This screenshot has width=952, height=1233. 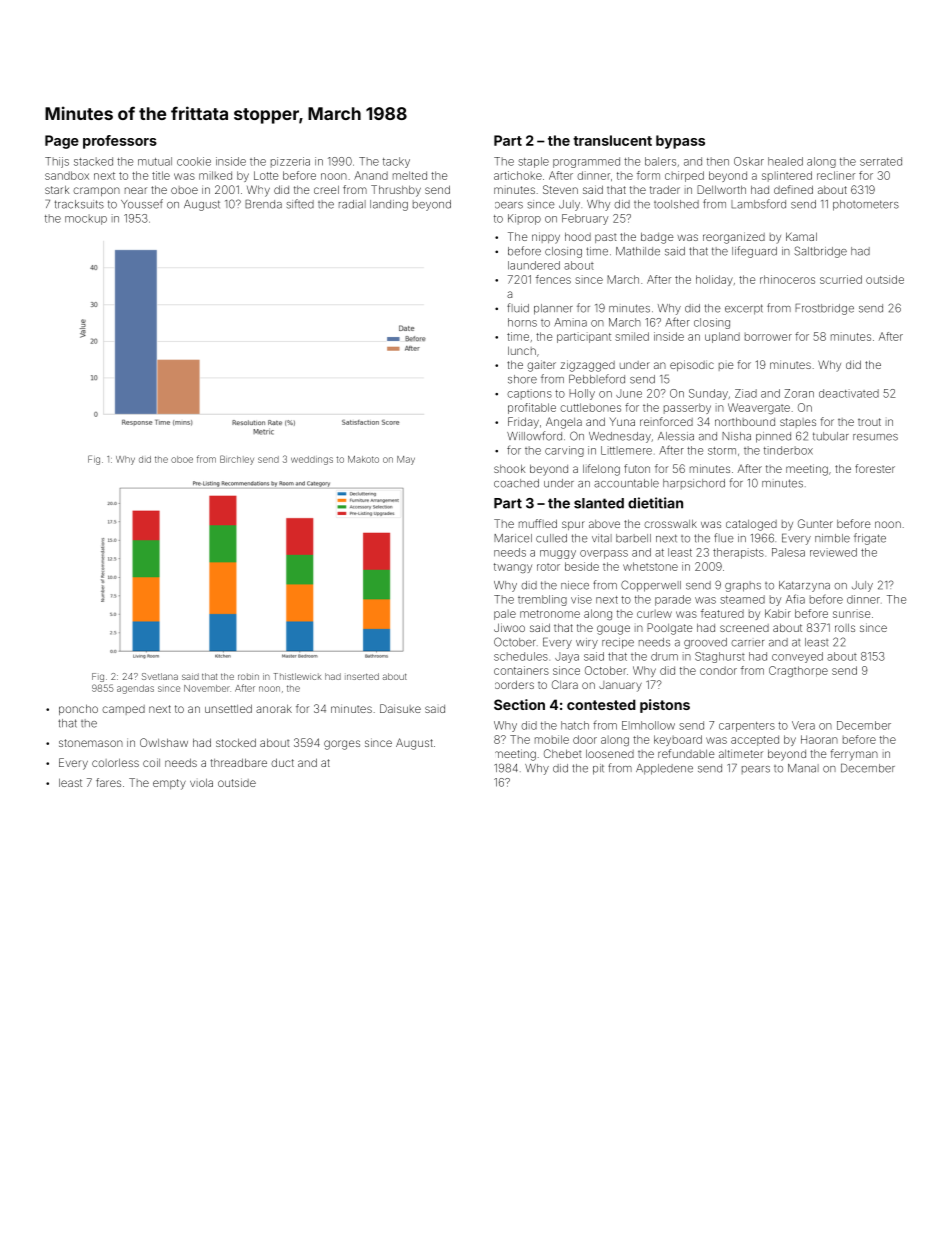 I want to click on deactivated, so click(x=849, y=393).
